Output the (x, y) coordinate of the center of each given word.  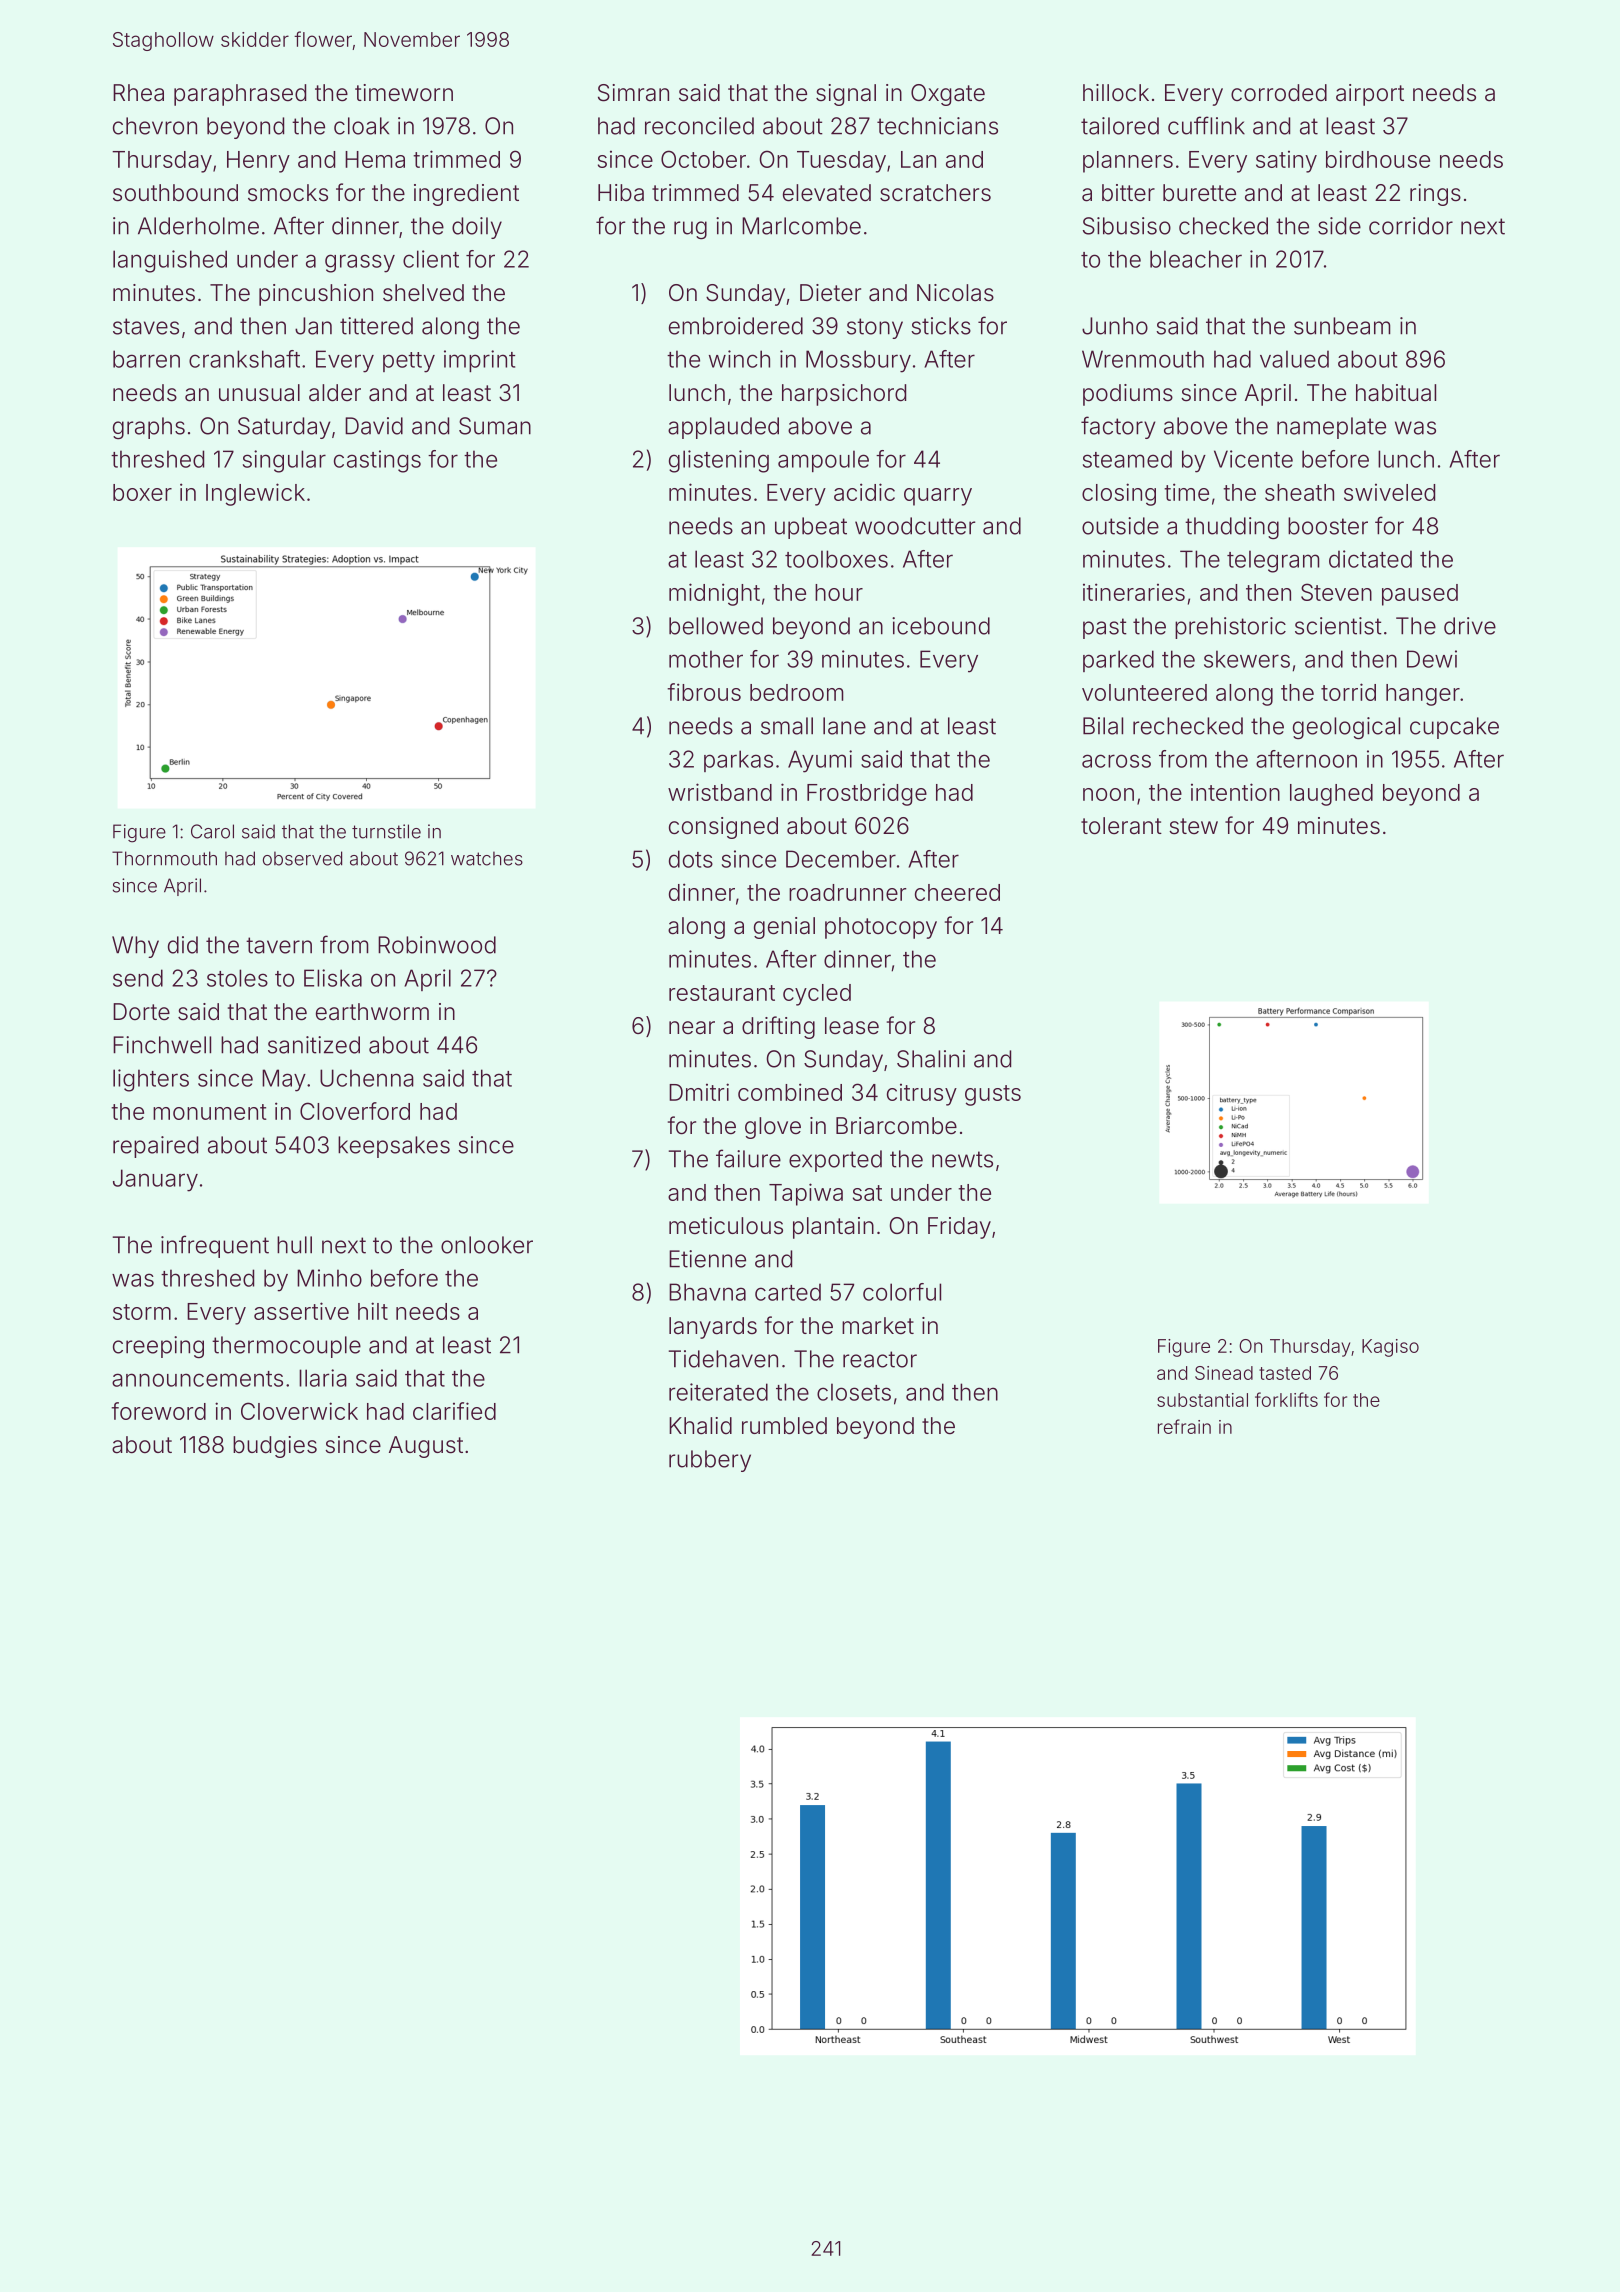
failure (748, 1158)
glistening (719, 461)
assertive (301, 1311)
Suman (495, 426)
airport (1370, 95)
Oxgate (948, 95)
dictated (1370, 559)
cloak (361, 126)
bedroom (797, 692)
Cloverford (355, 1111)
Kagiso (1390, 1348)
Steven (1336, 592)
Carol (212, 831)
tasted (1285, 1373)
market (878, 1326)
